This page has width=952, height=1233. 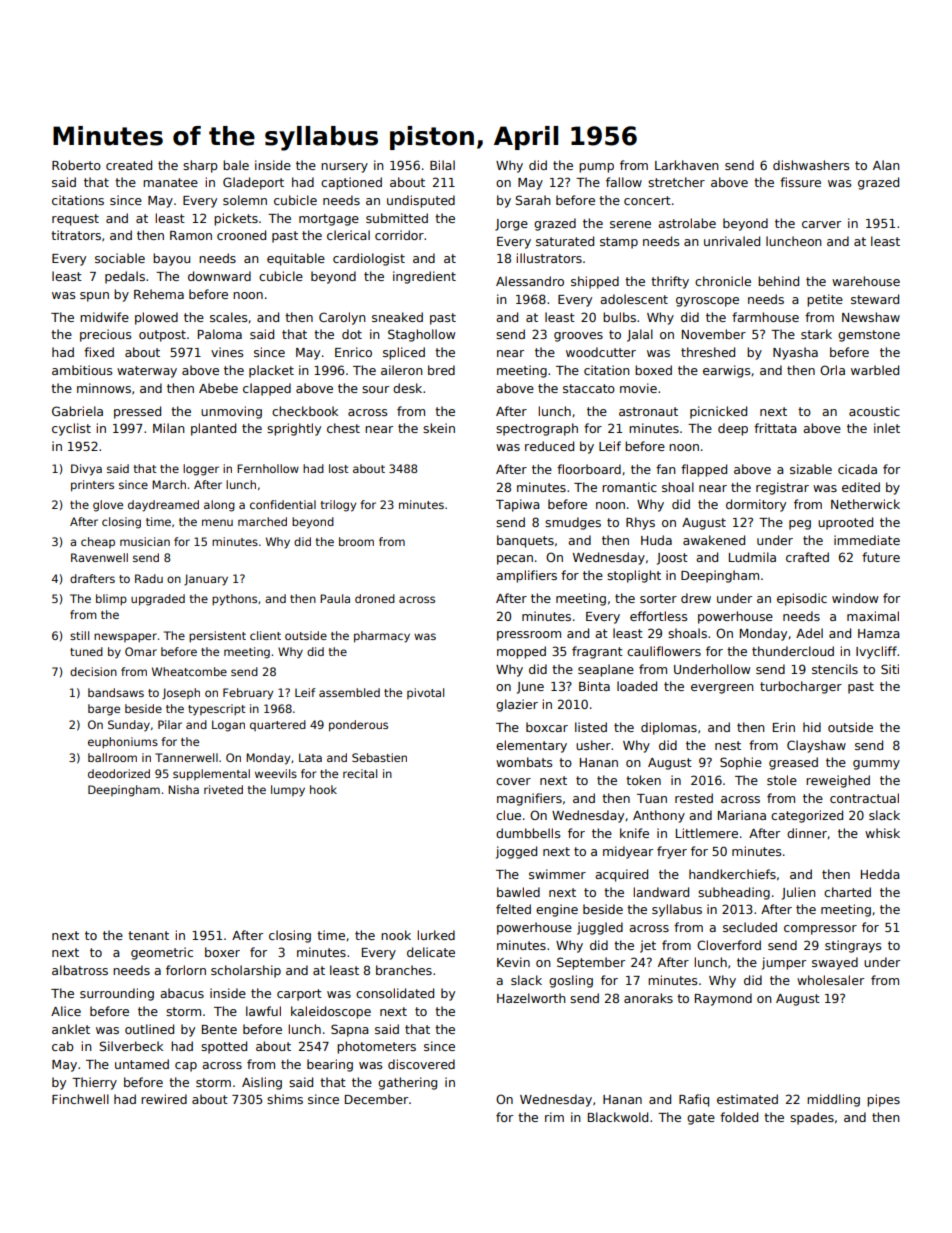 I want to click on pharmacy, so click(x=382, y=637).
